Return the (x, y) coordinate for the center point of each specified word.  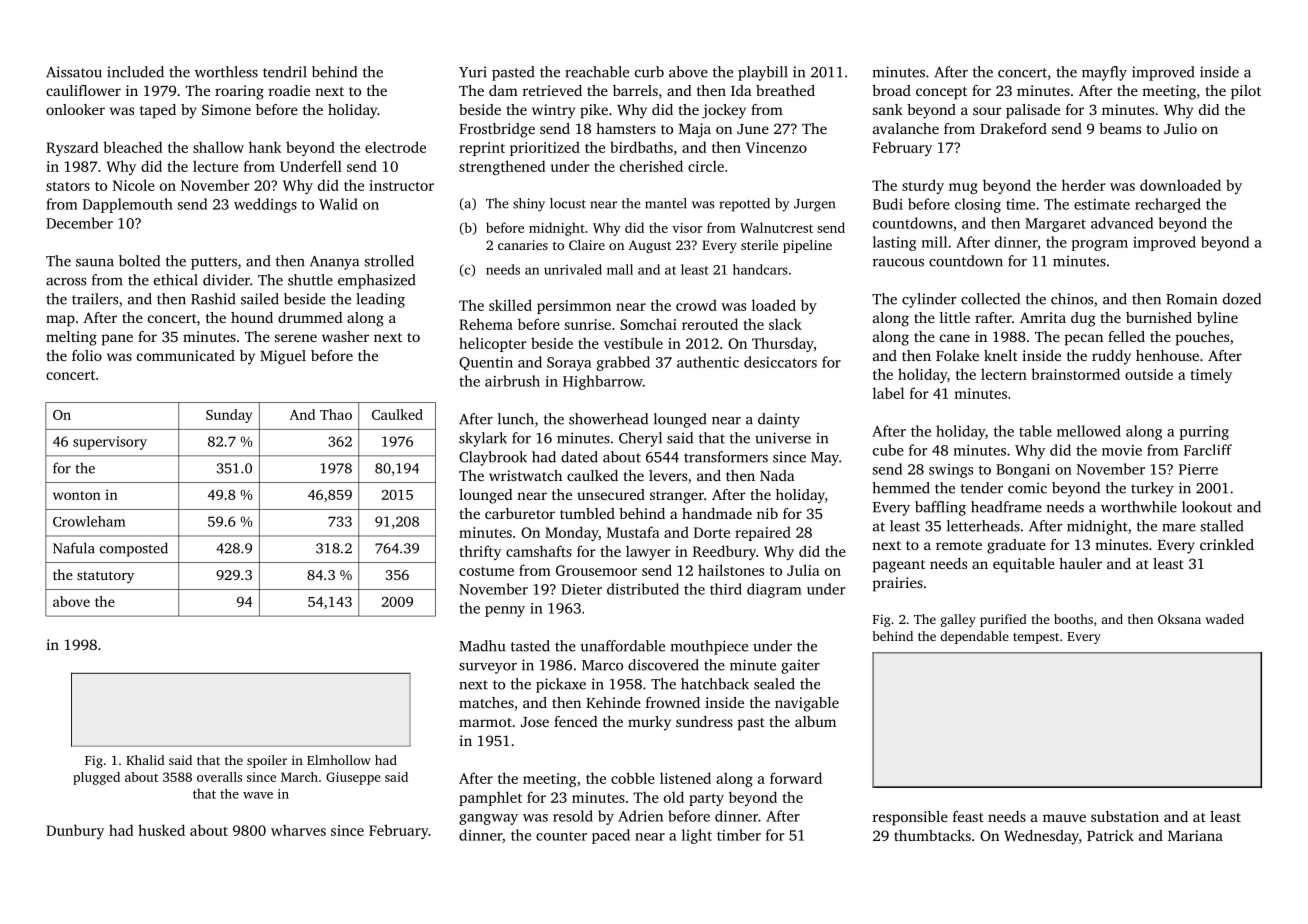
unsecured (611, 494)
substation (1125, 816)
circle (706, 166)
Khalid (145, 760)
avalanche (906, 128)
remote (959, 545)
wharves (298, 830)
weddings (265, 205)
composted (134, 549)
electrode (395, 147)
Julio (1180, 128)
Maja (695, 130)
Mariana (1195, 835)
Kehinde (613, 702)
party (706, 799)
